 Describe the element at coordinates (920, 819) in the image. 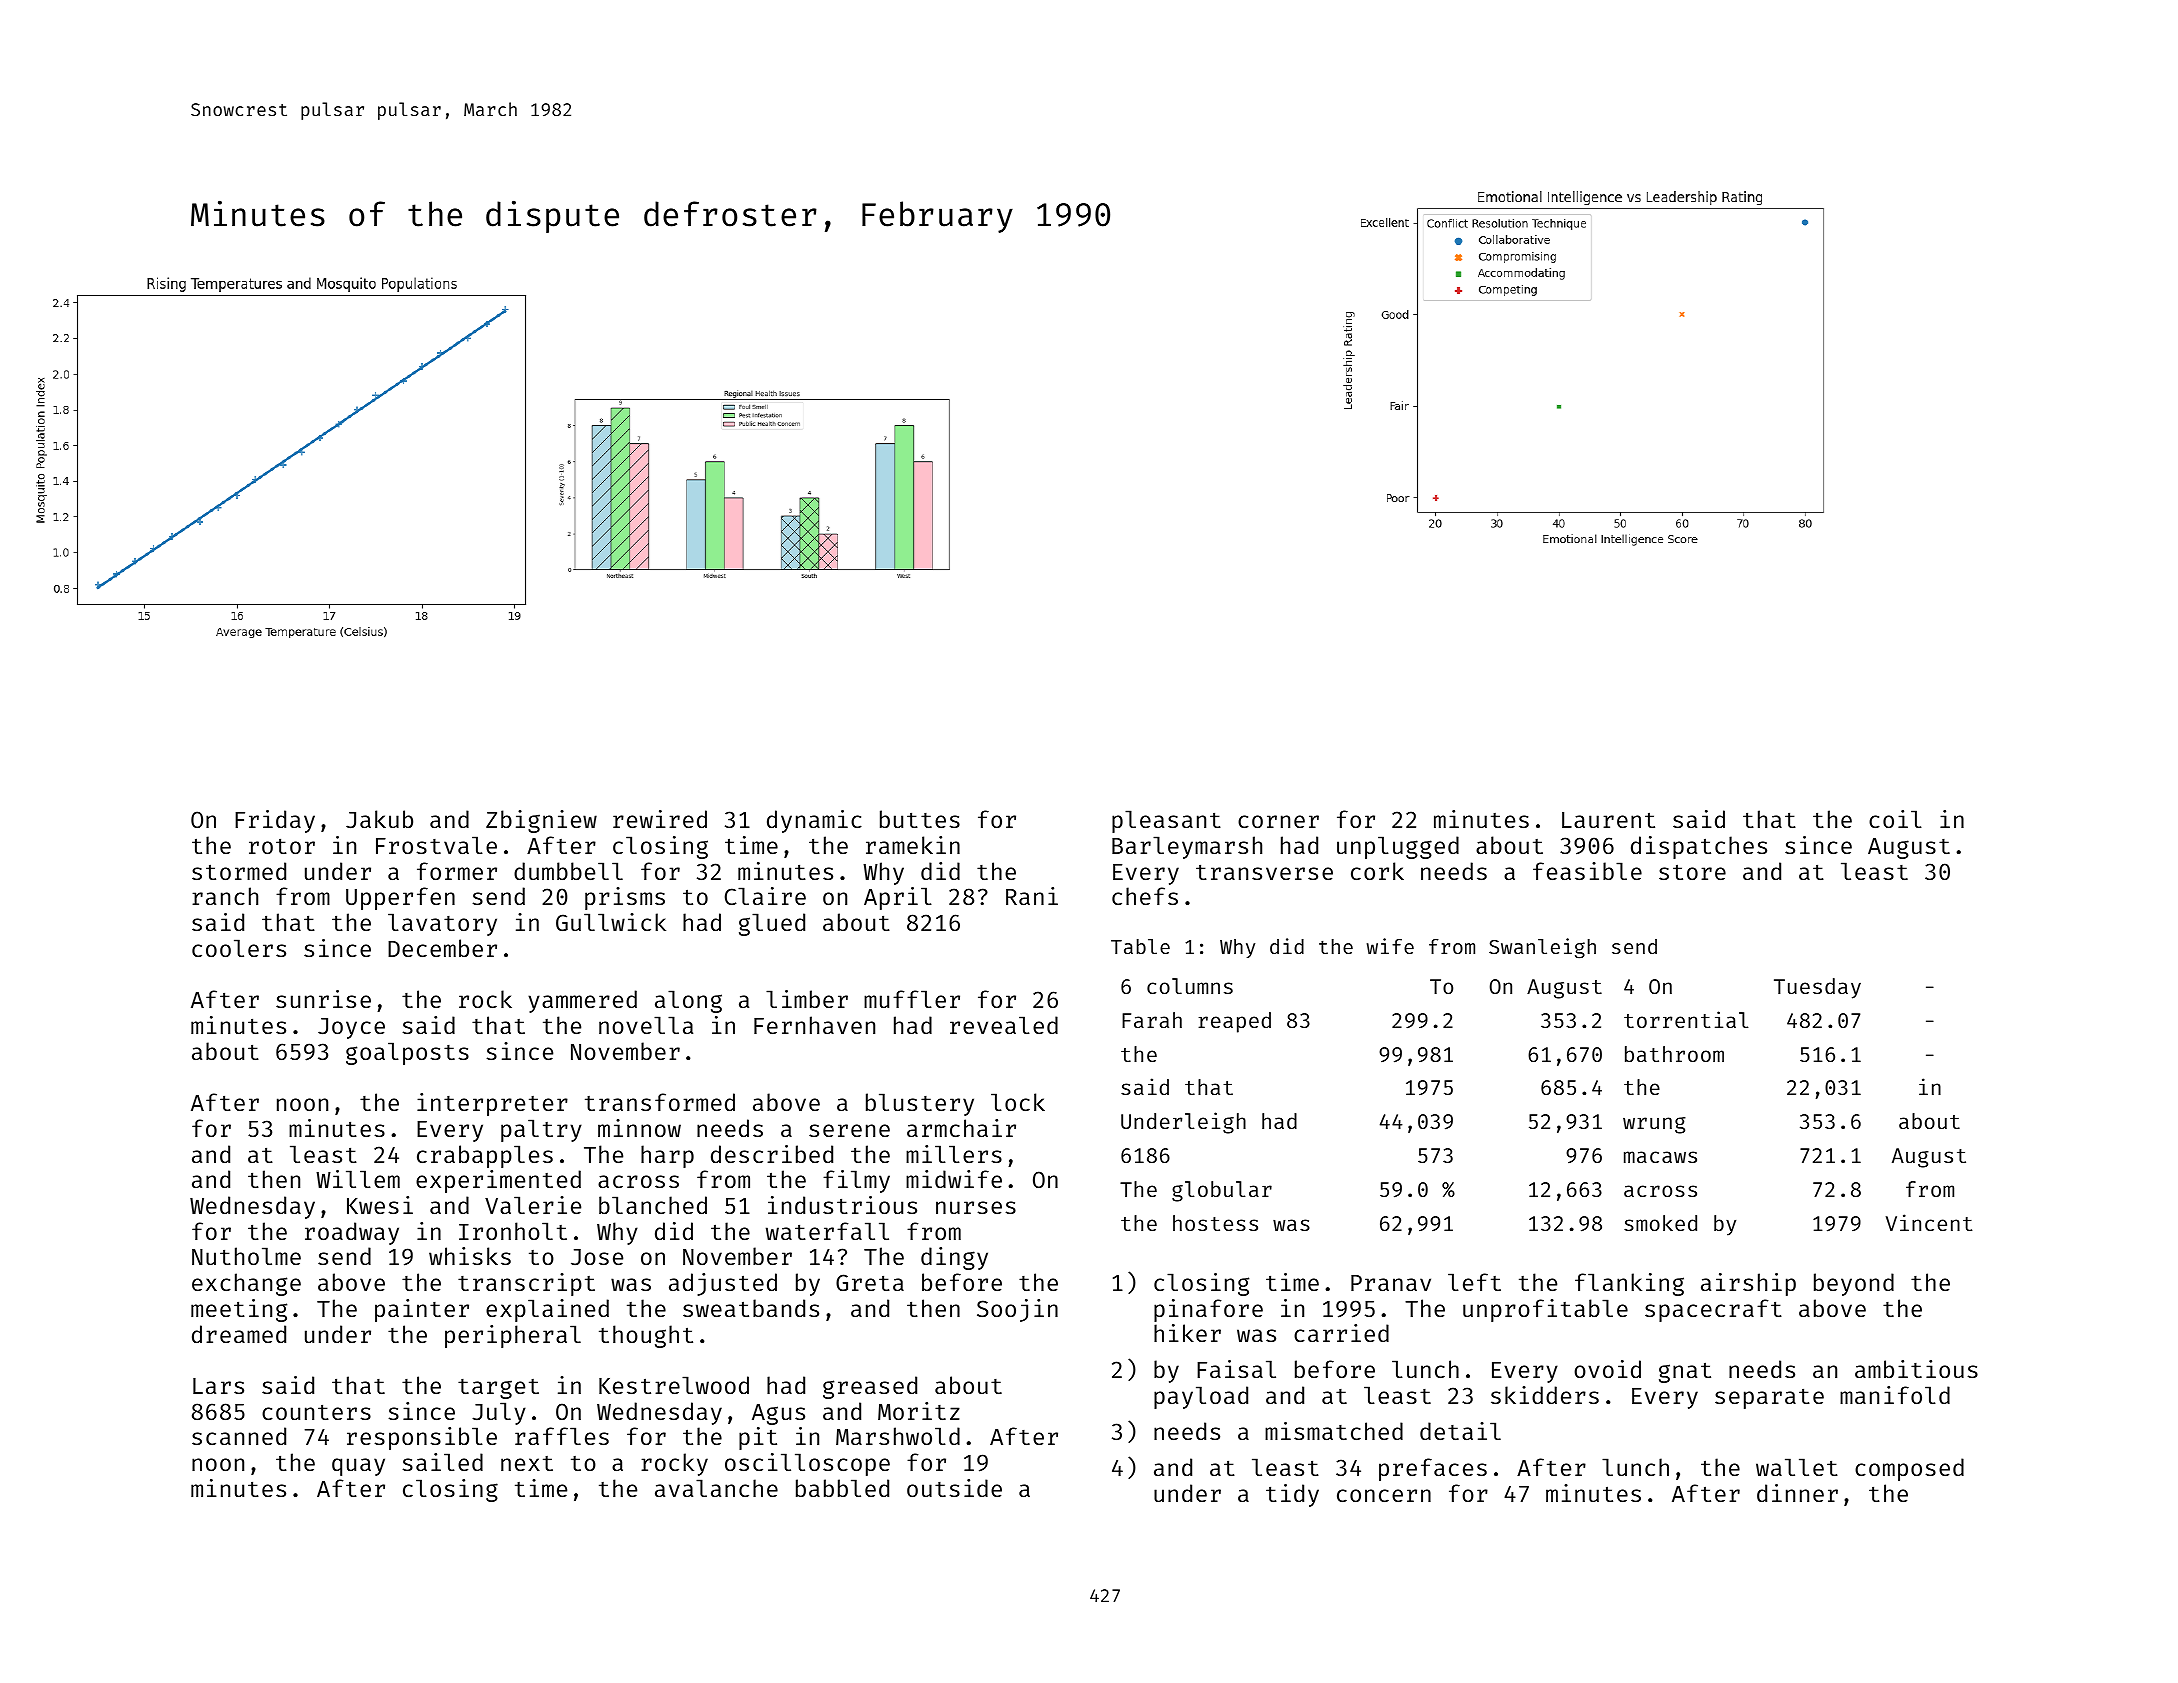

I see `buttes` at that location.
